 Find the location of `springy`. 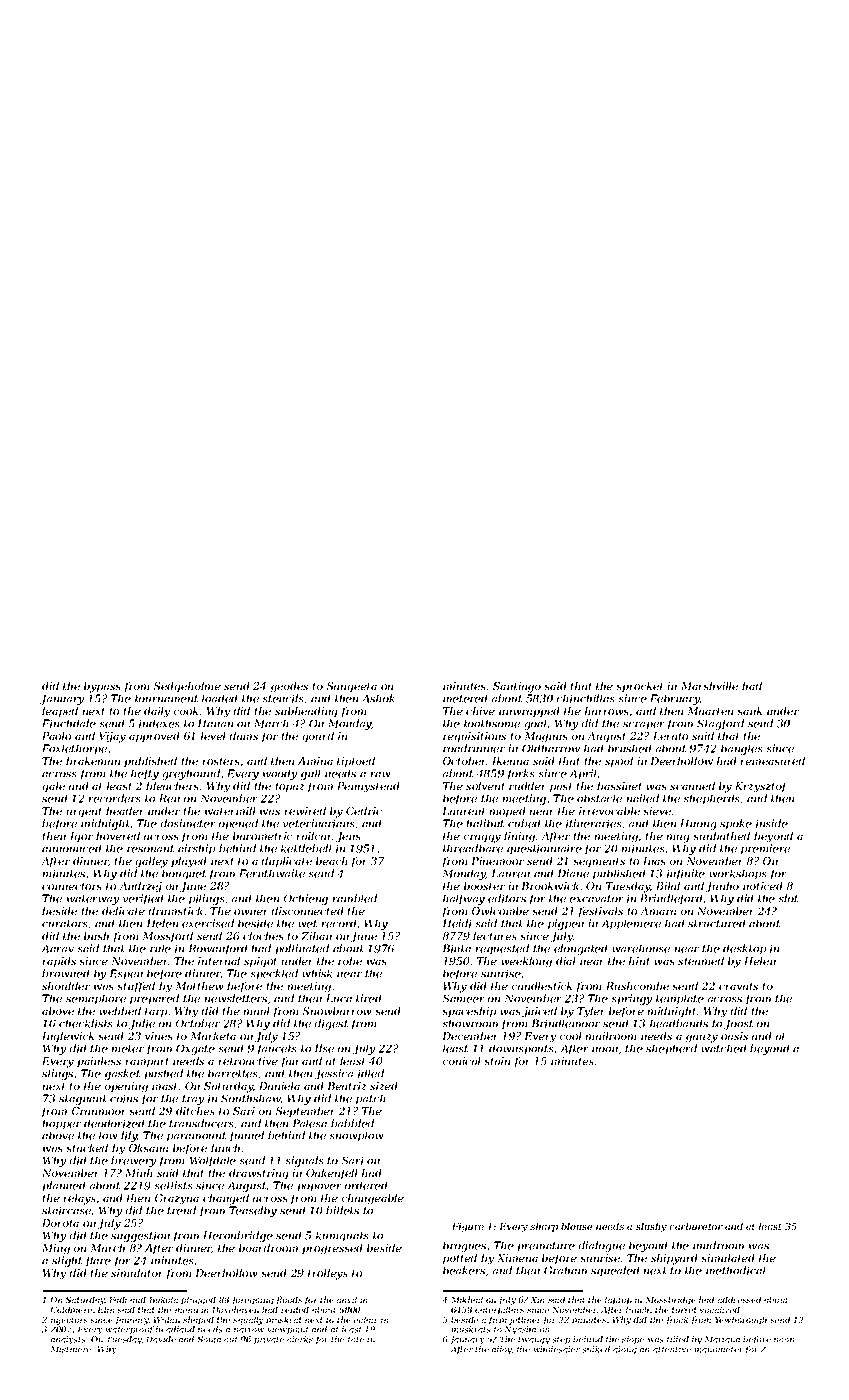

springy is located at coordinates (631, 999).
